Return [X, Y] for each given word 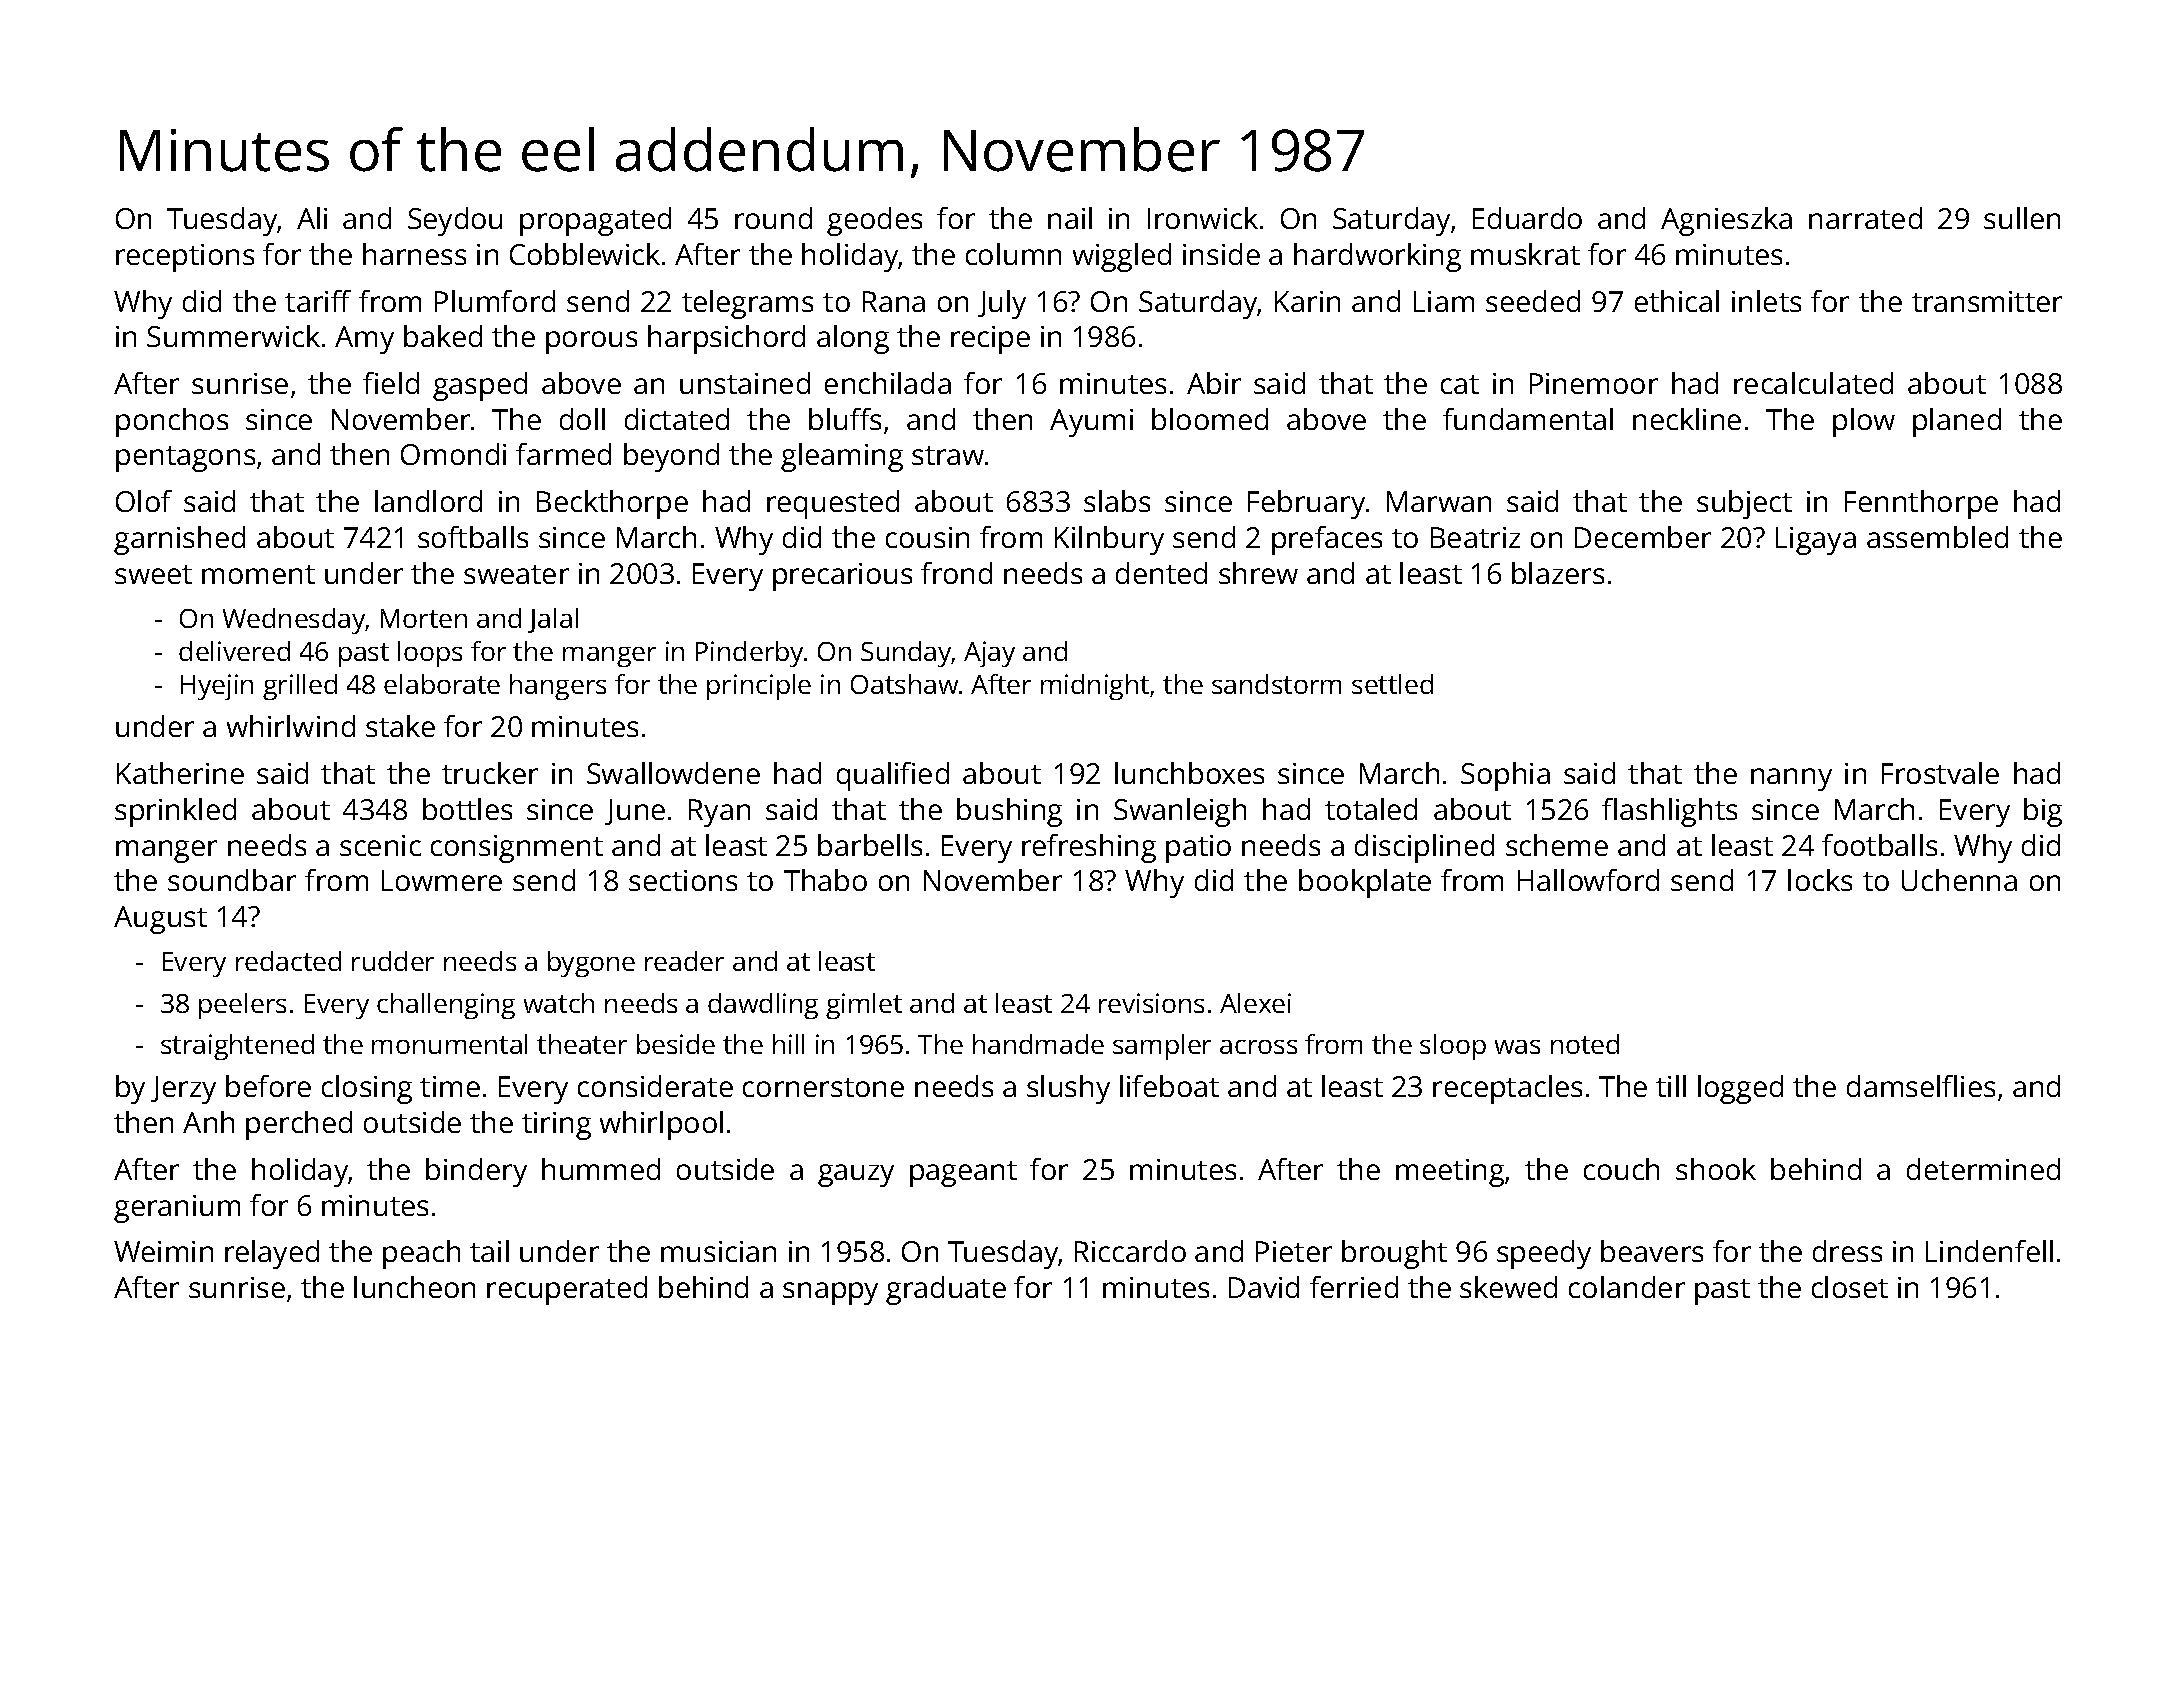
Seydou [455, 221]
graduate [946, 1290]
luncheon [414, 1287]
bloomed [1210, 419]
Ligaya [1816, 541]
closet [1850, 1287]
